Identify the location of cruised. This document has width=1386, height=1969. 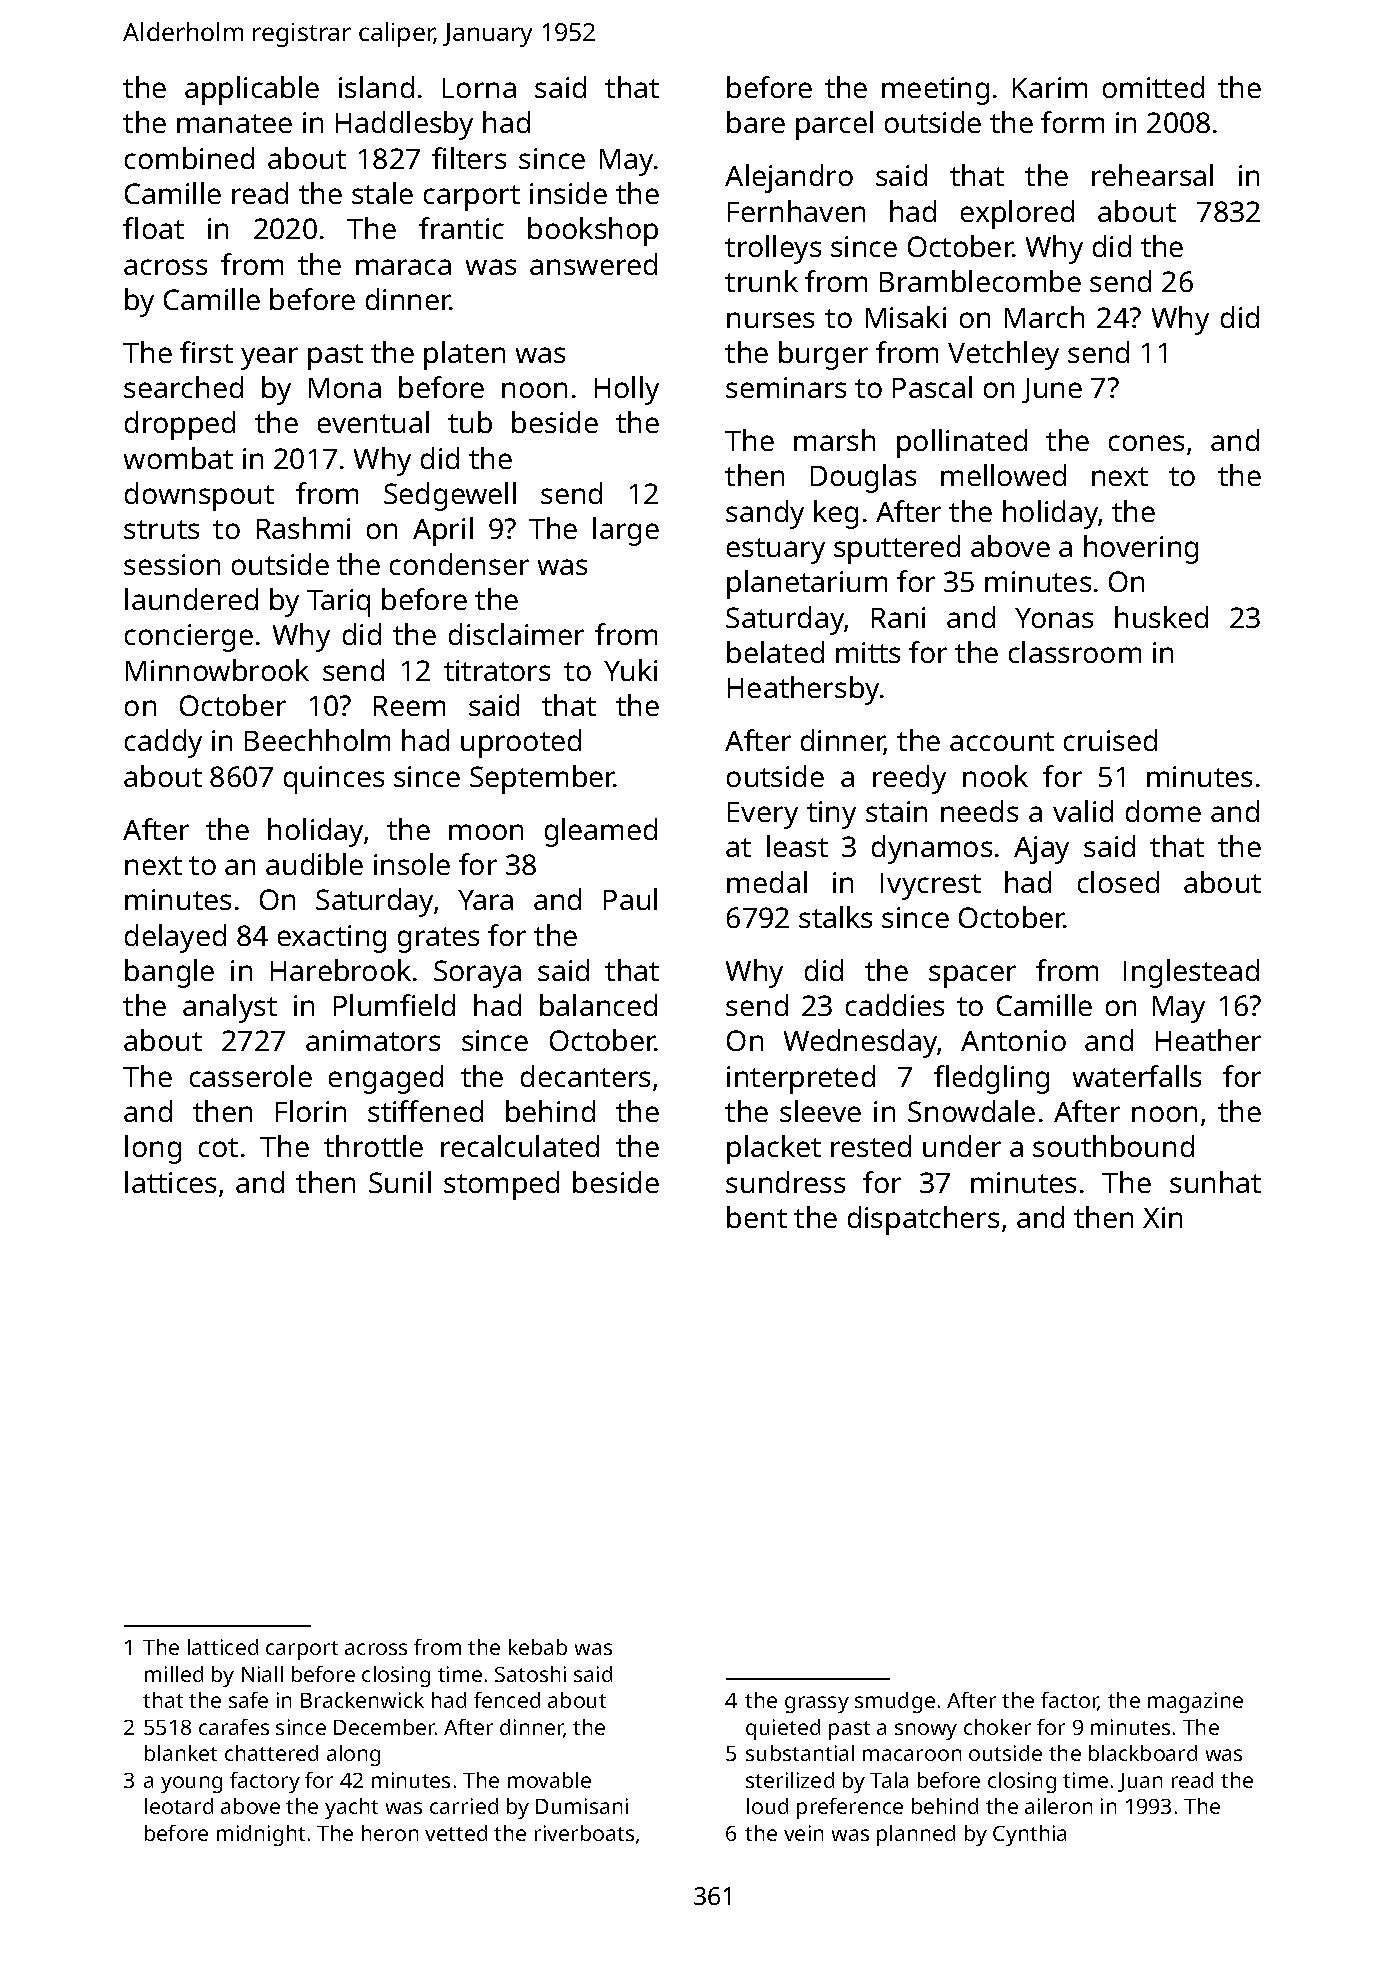
(1110, 740).
